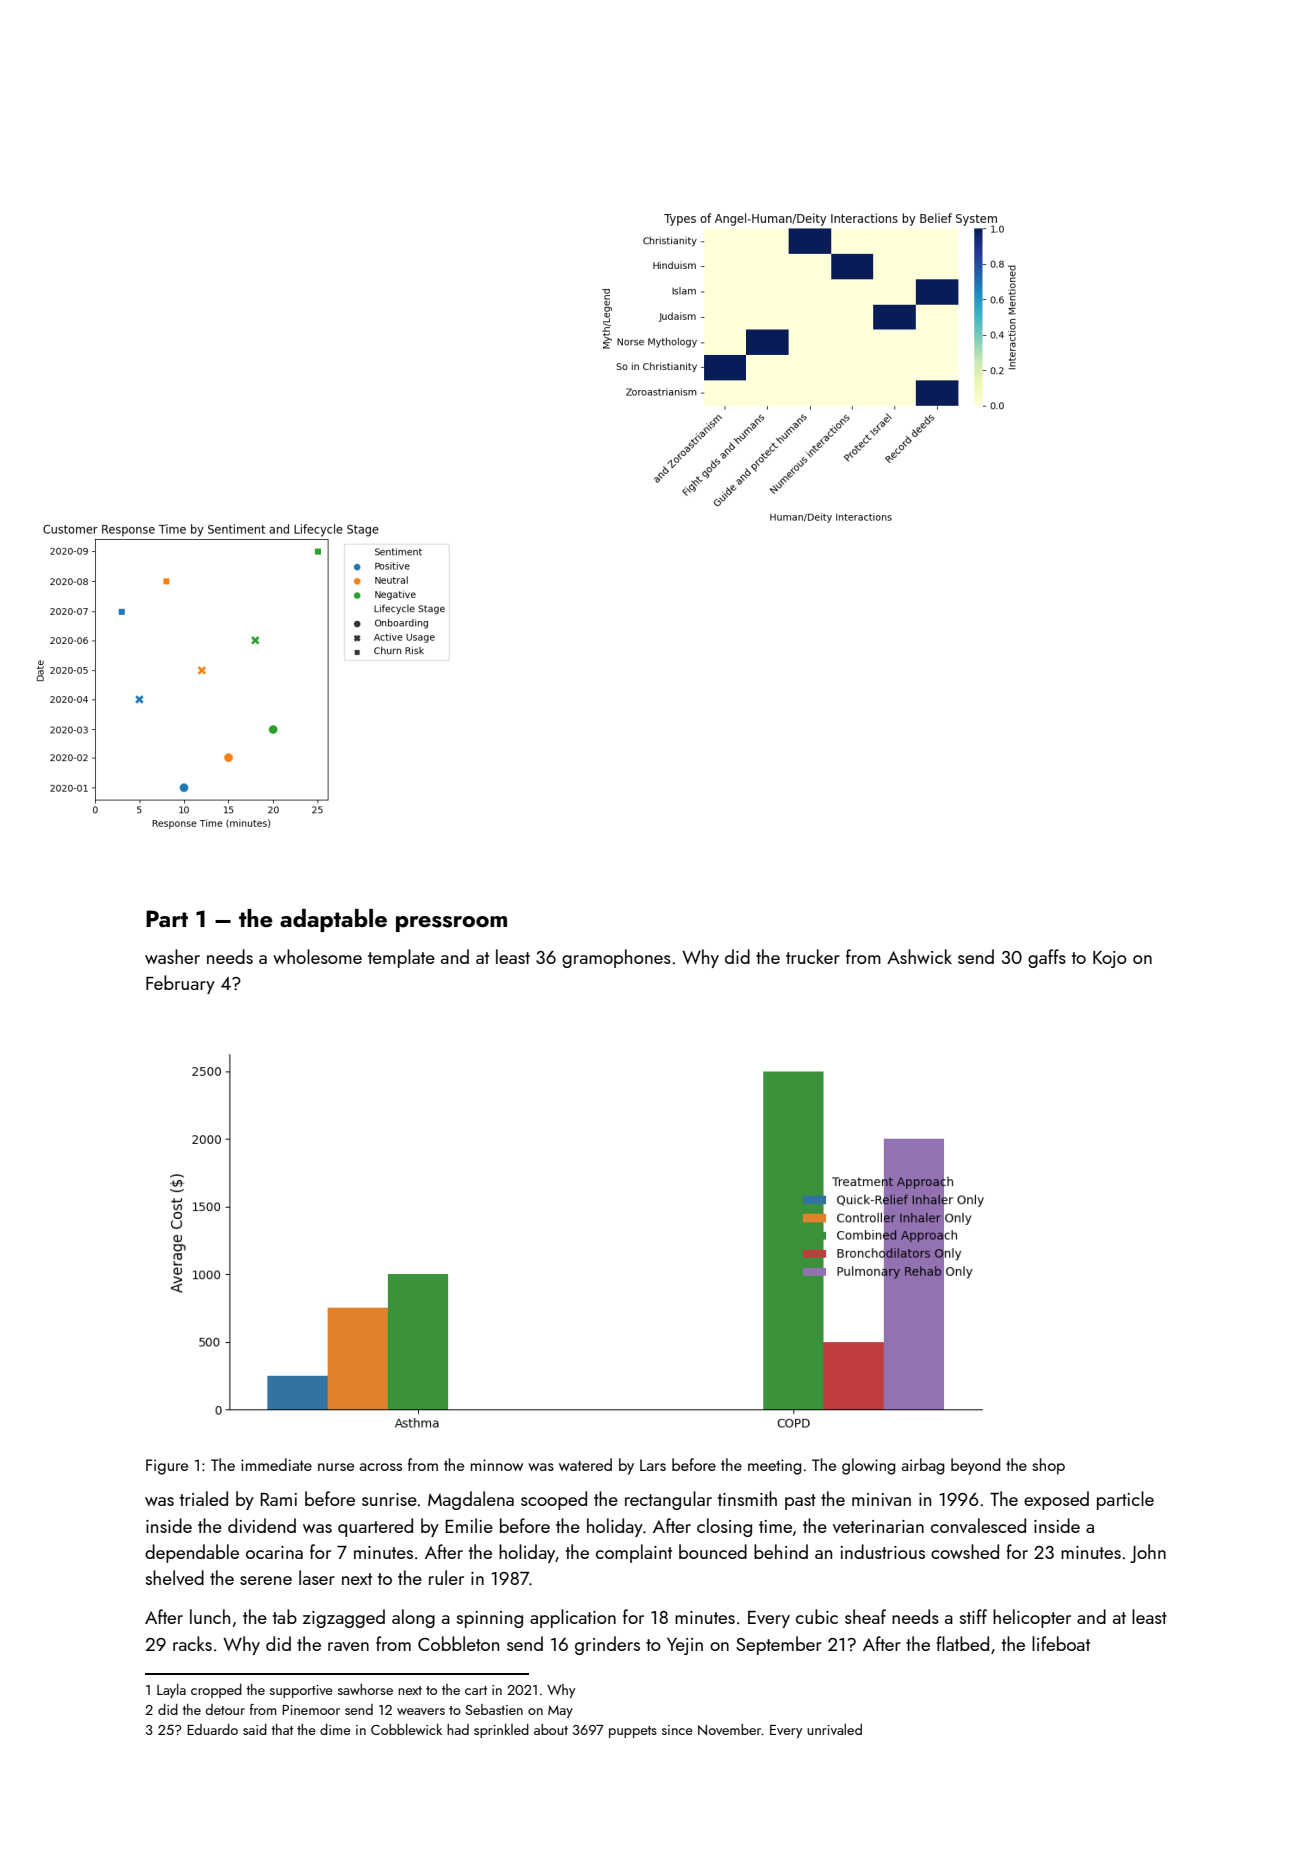 The image size is (1313, 1857). I want to click on beyond, so click(976, 1466).
